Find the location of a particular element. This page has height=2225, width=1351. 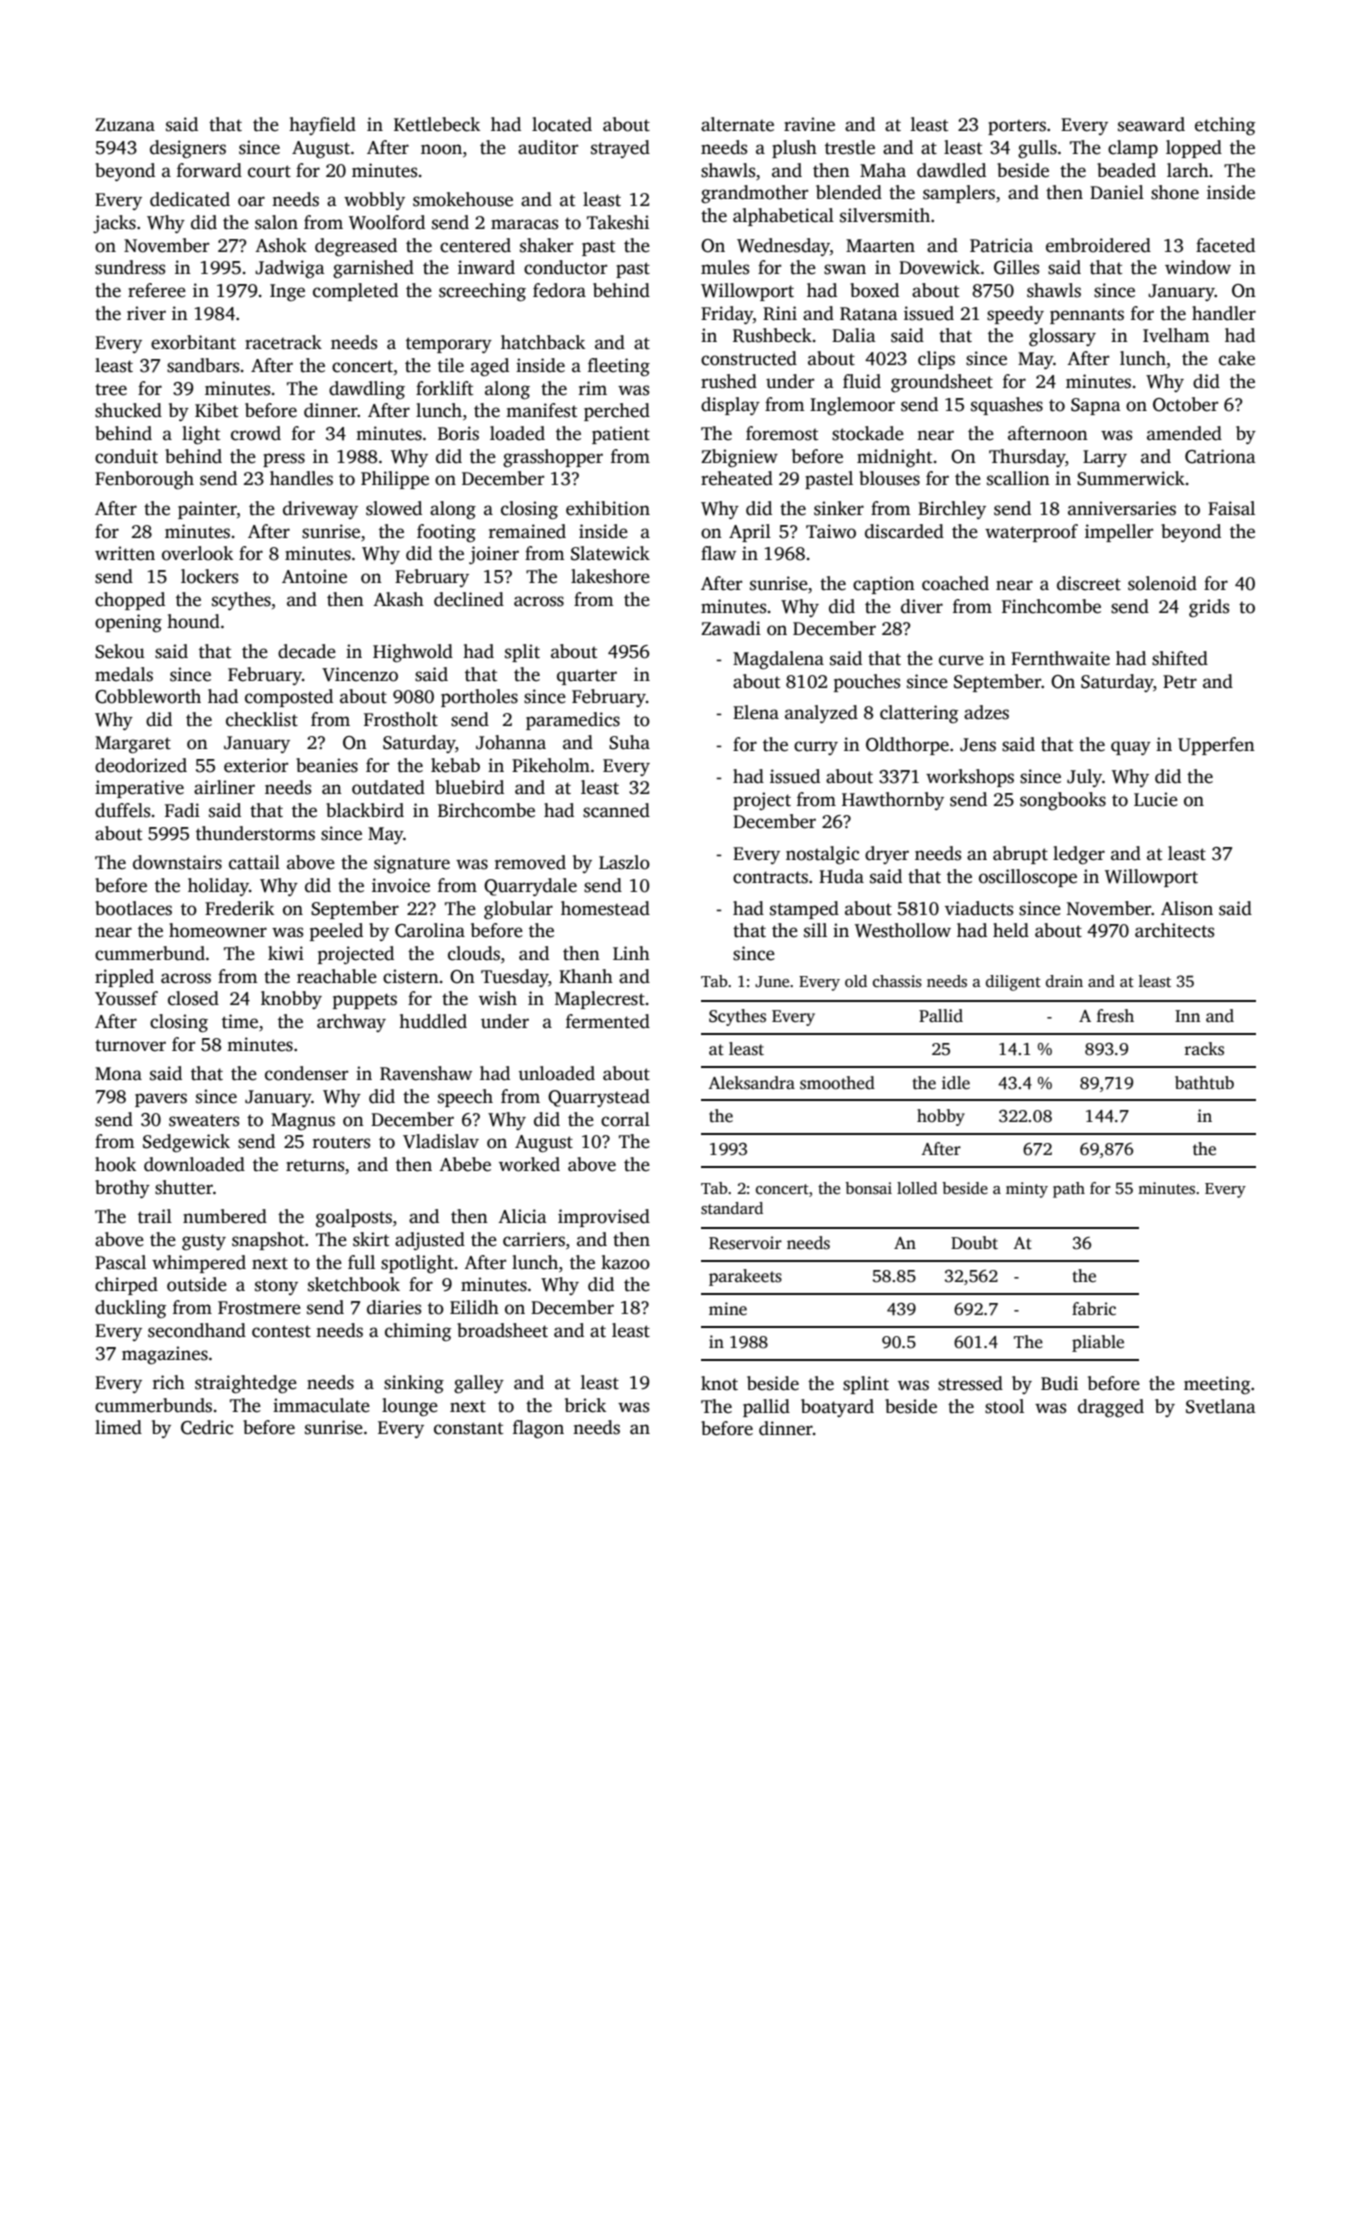

Reservoir is located at coordinates (745, 1243).
